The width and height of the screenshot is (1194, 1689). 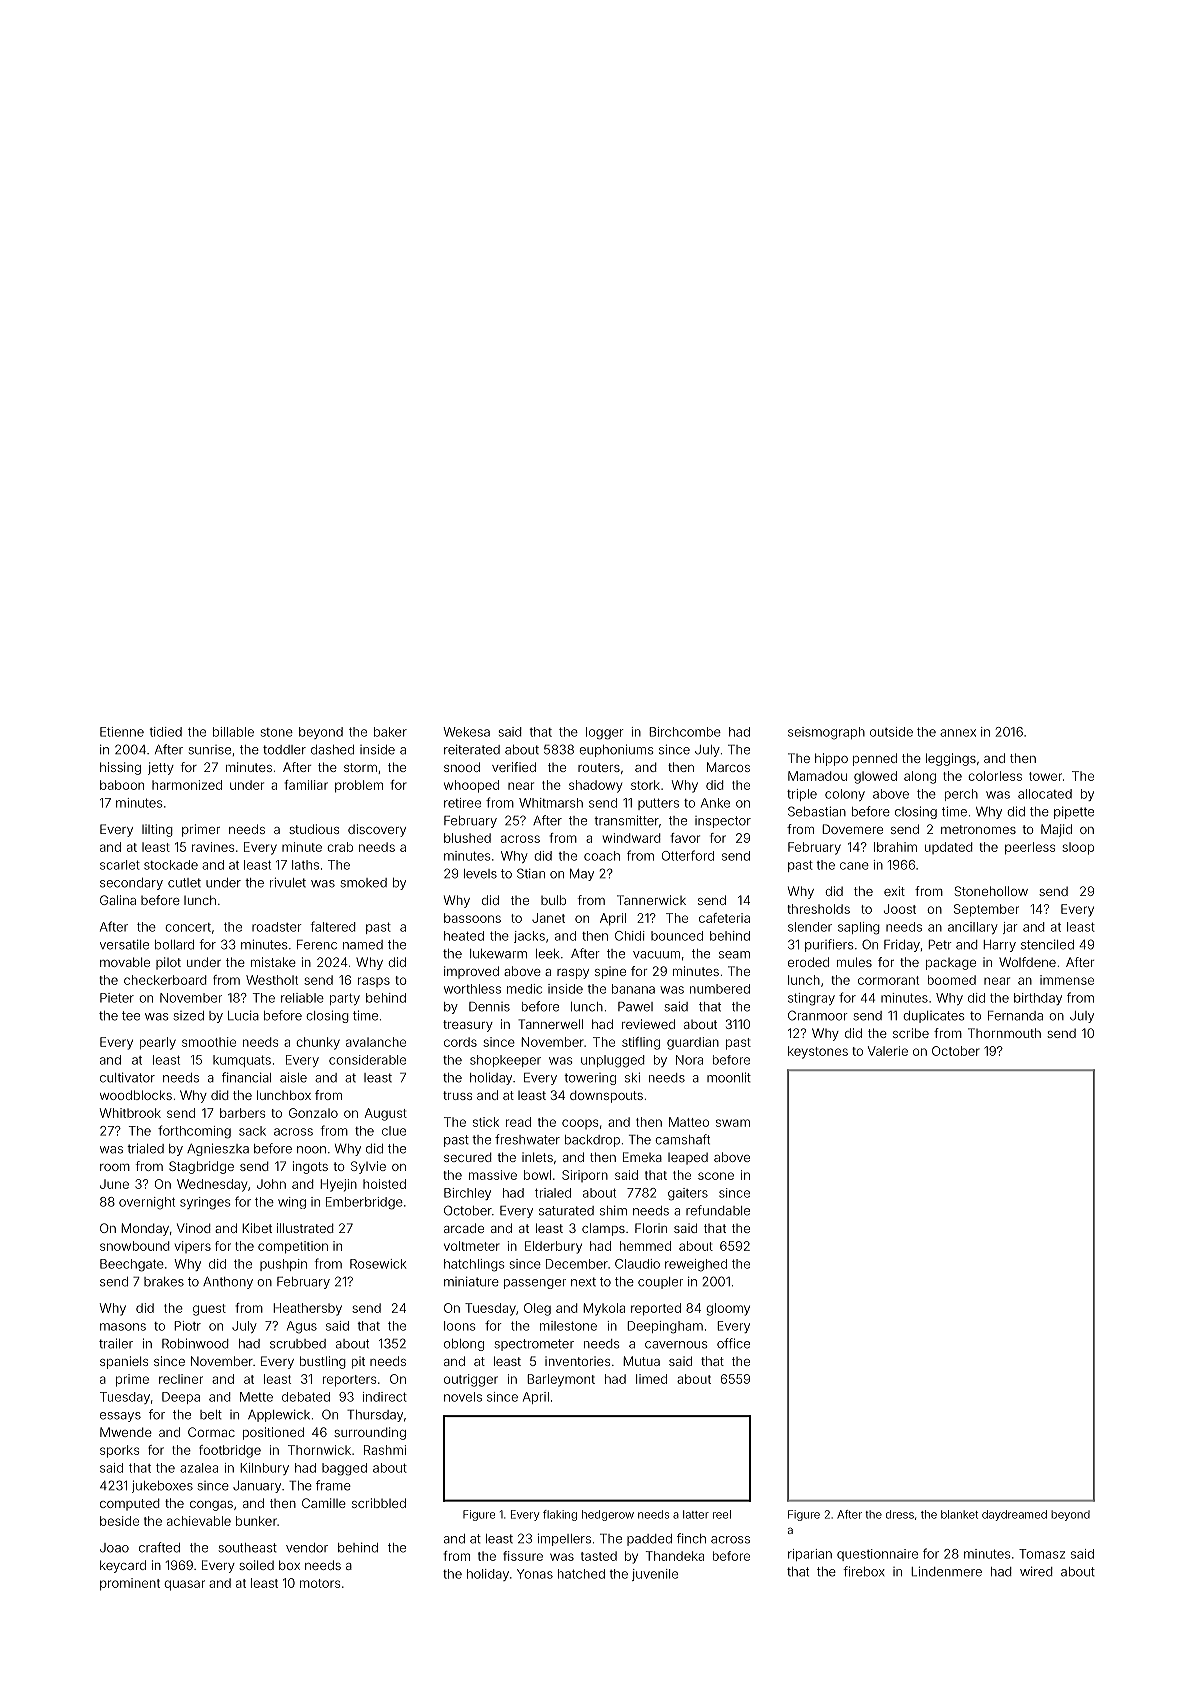 I want to click on outside, so click(x=891, y=732).
